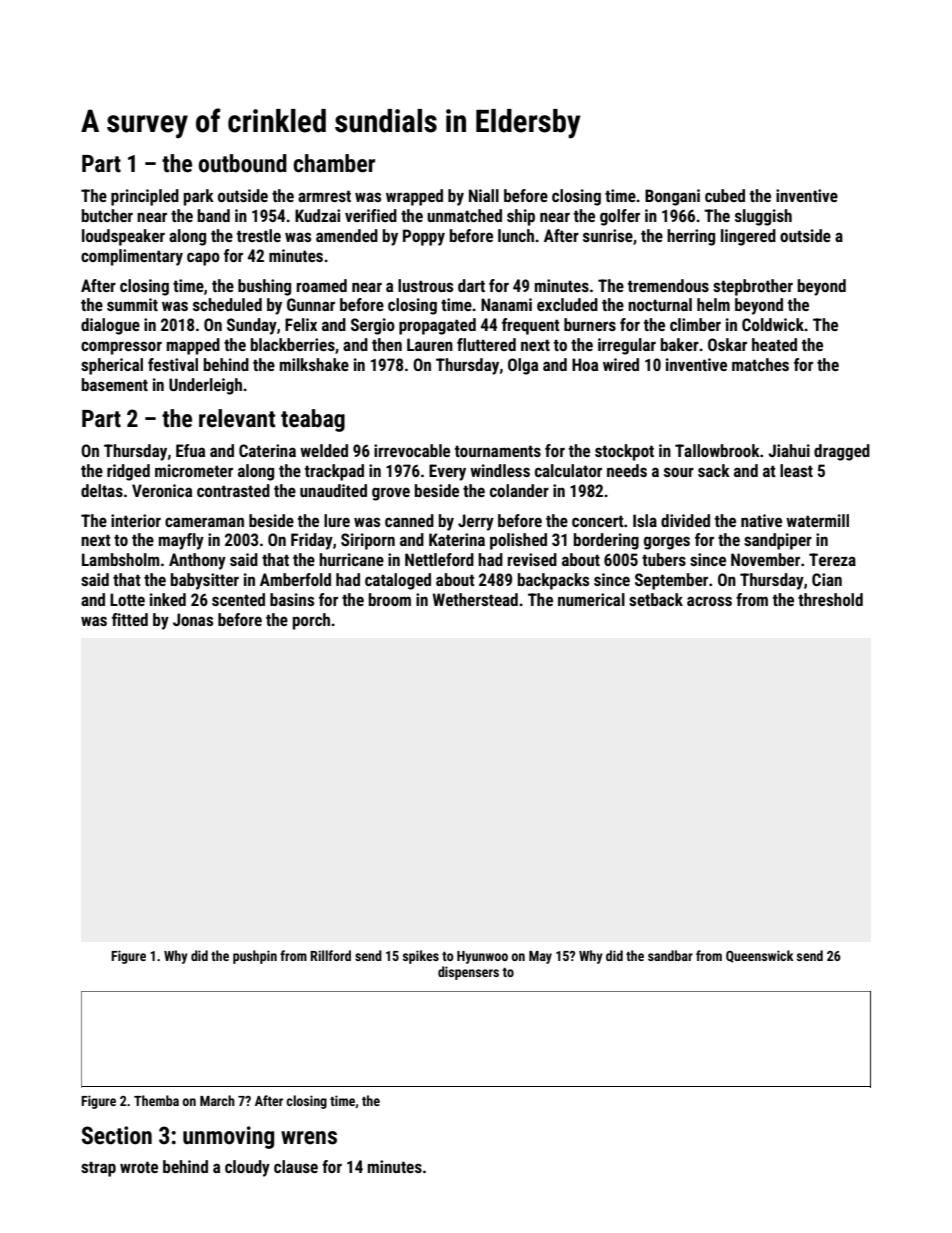 Image resolution: width=952 pixels, height=1233 pixels. Describe the element at coordinates (516, 235) in the document. I see `lunch` at that location.
